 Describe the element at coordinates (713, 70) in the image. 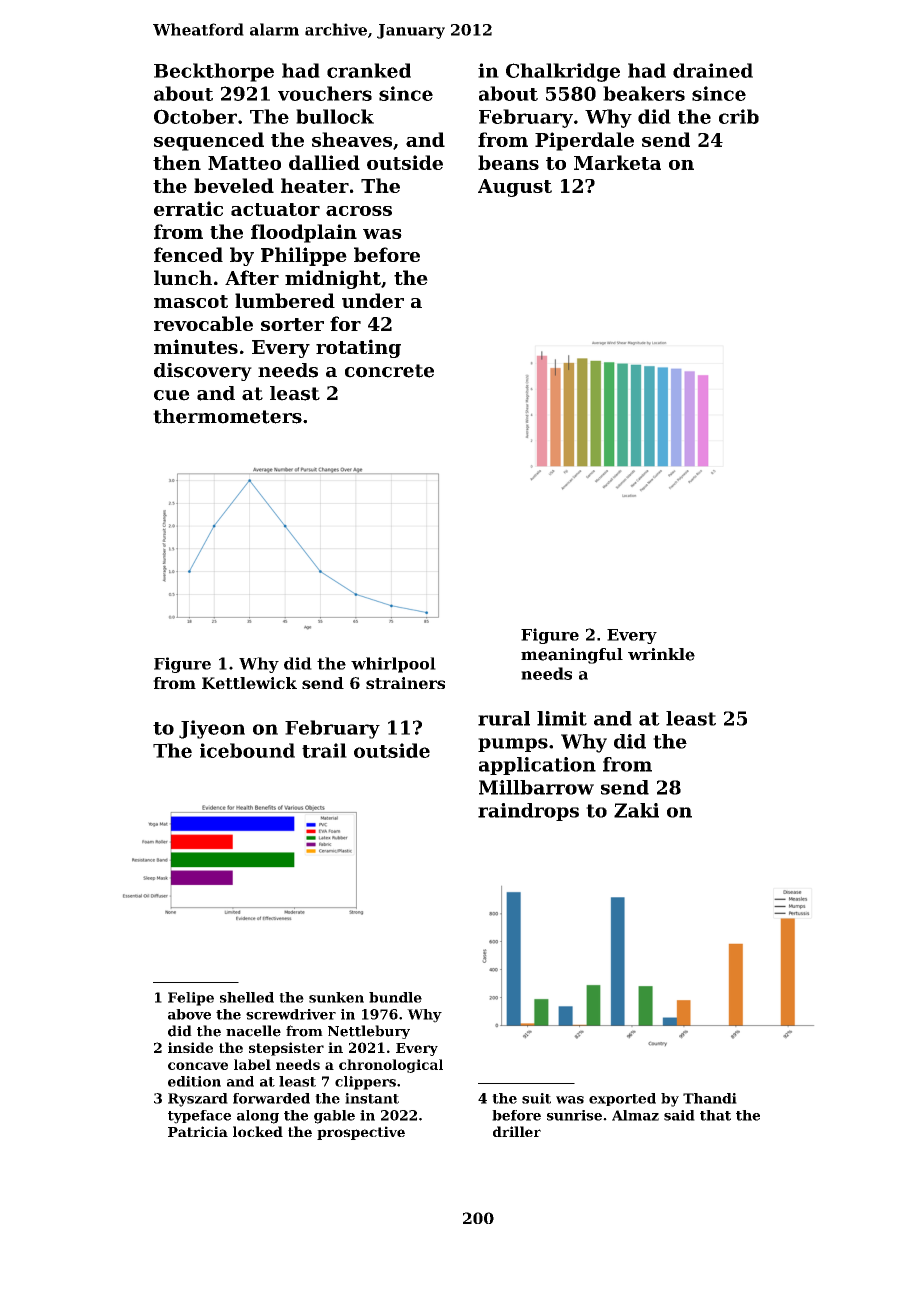

I see `drained` at that location.
